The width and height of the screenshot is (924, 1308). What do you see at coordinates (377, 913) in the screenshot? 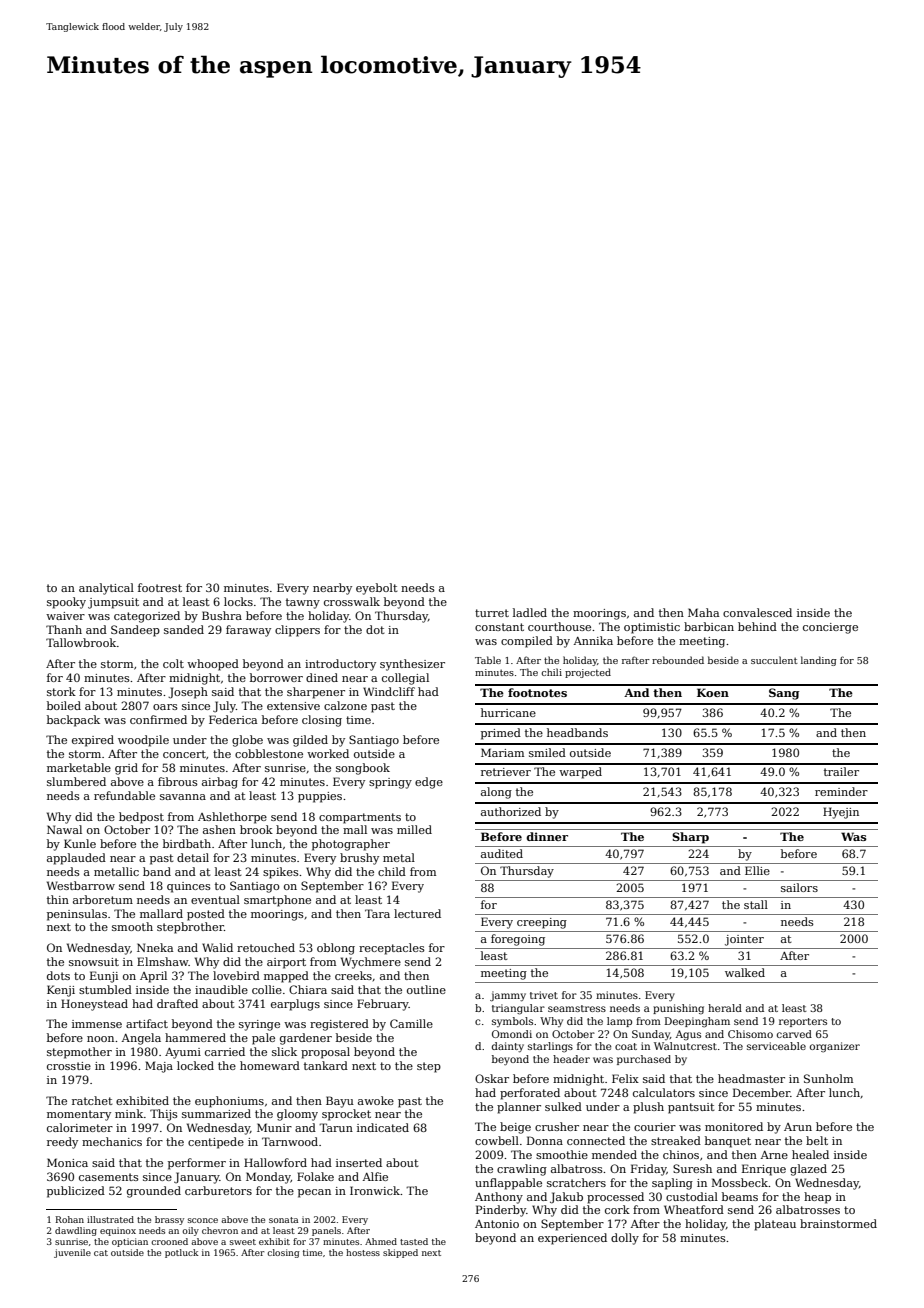
I see `Tara` at bounding box center [377, 913].
